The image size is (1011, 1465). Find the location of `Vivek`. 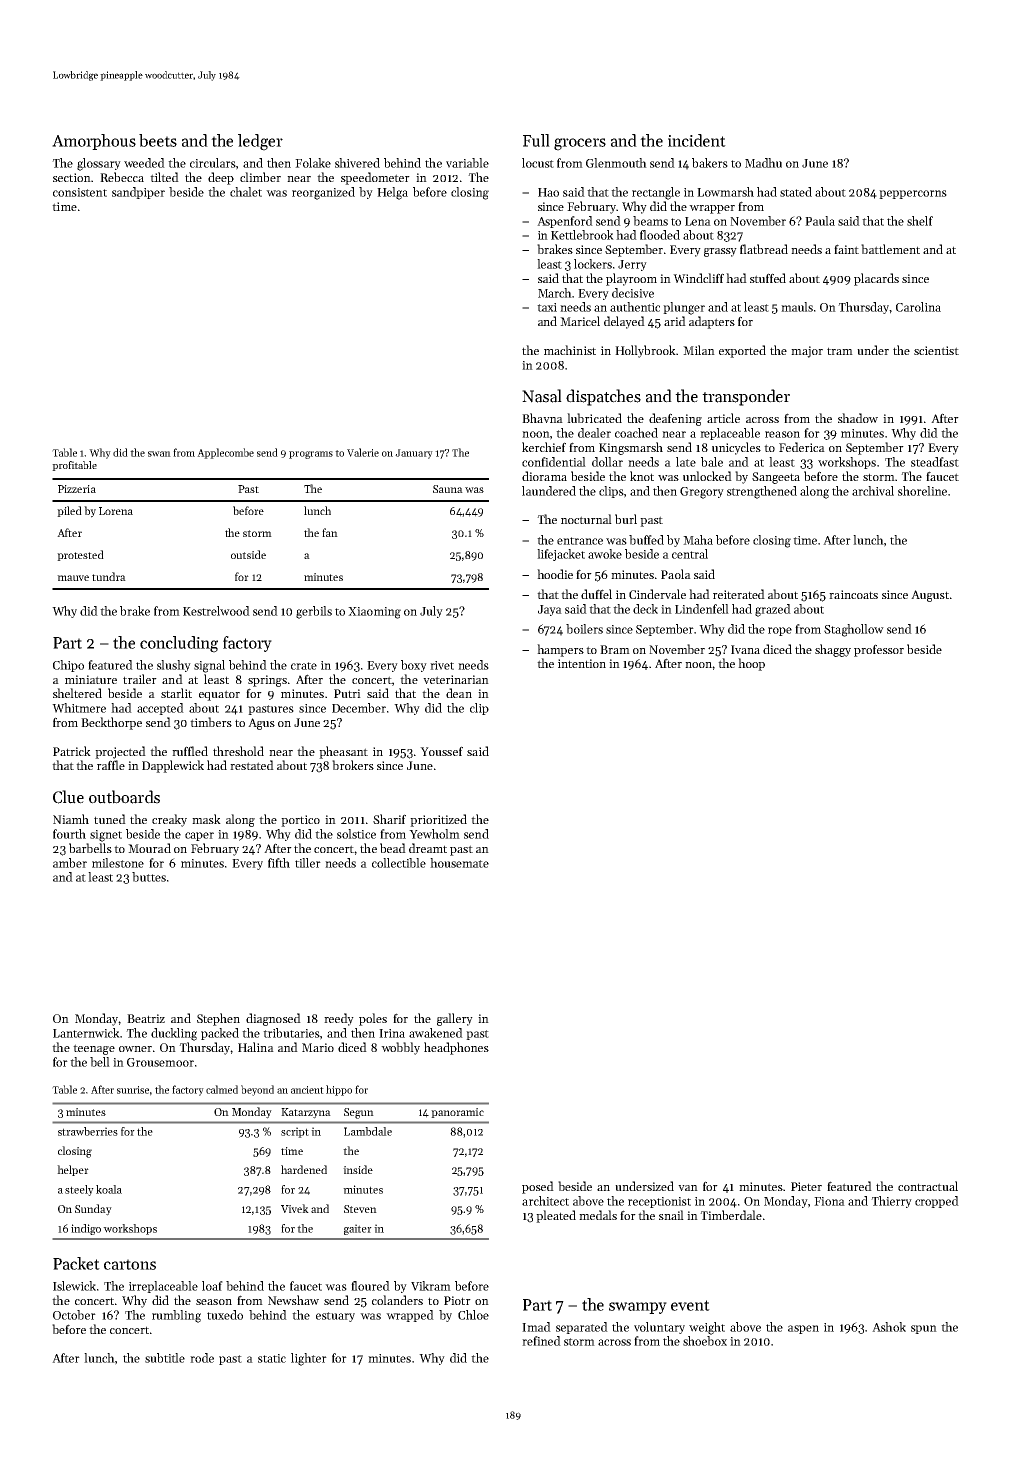

Vivek is located at coordinates (295, 1208).
